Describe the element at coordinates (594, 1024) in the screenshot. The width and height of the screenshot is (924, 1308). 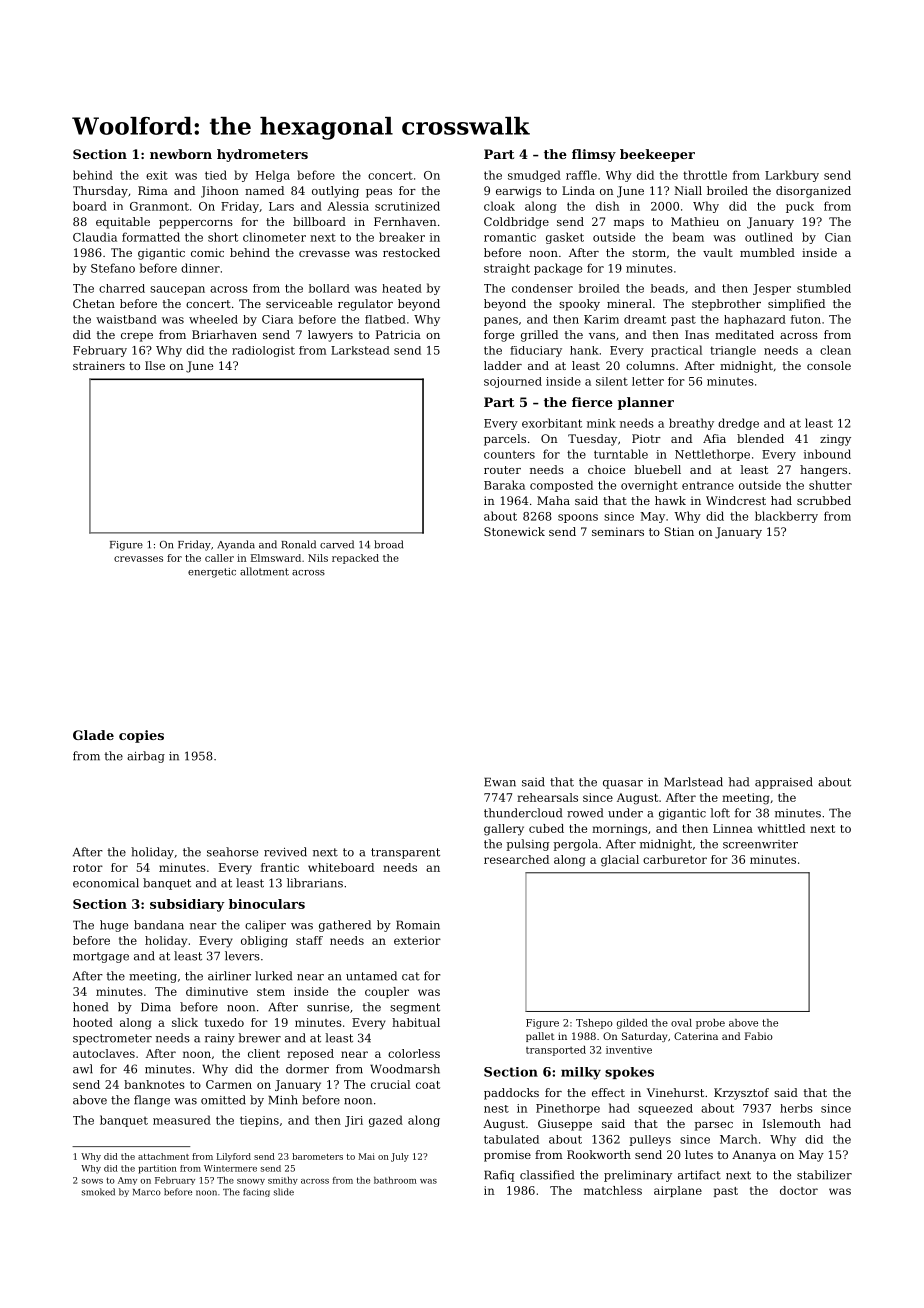
I see `Tshepo` at that location.
